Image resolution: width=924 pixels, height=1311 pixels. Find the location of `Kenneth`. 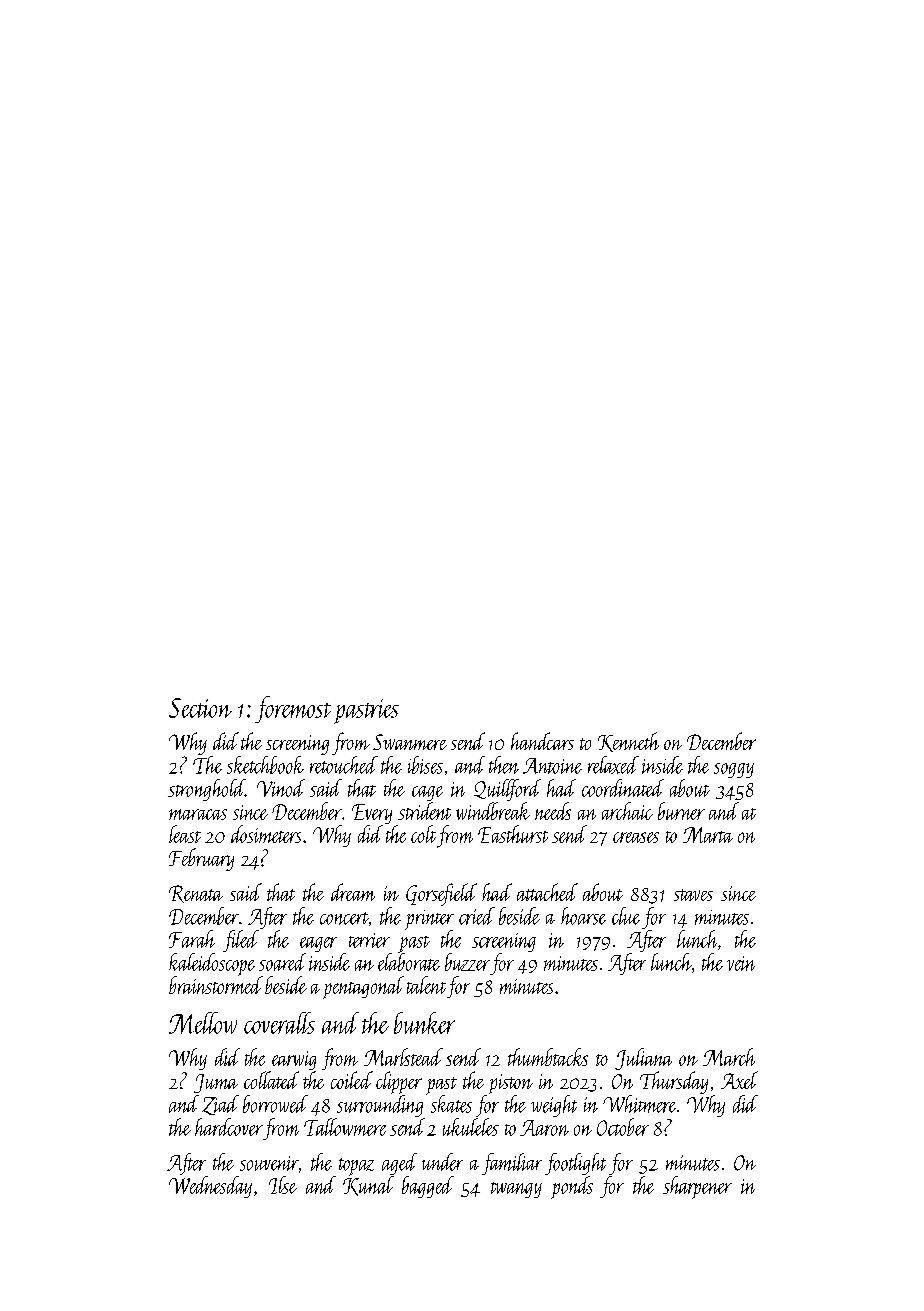

Kenneth is located at coordinates (628, 742).
